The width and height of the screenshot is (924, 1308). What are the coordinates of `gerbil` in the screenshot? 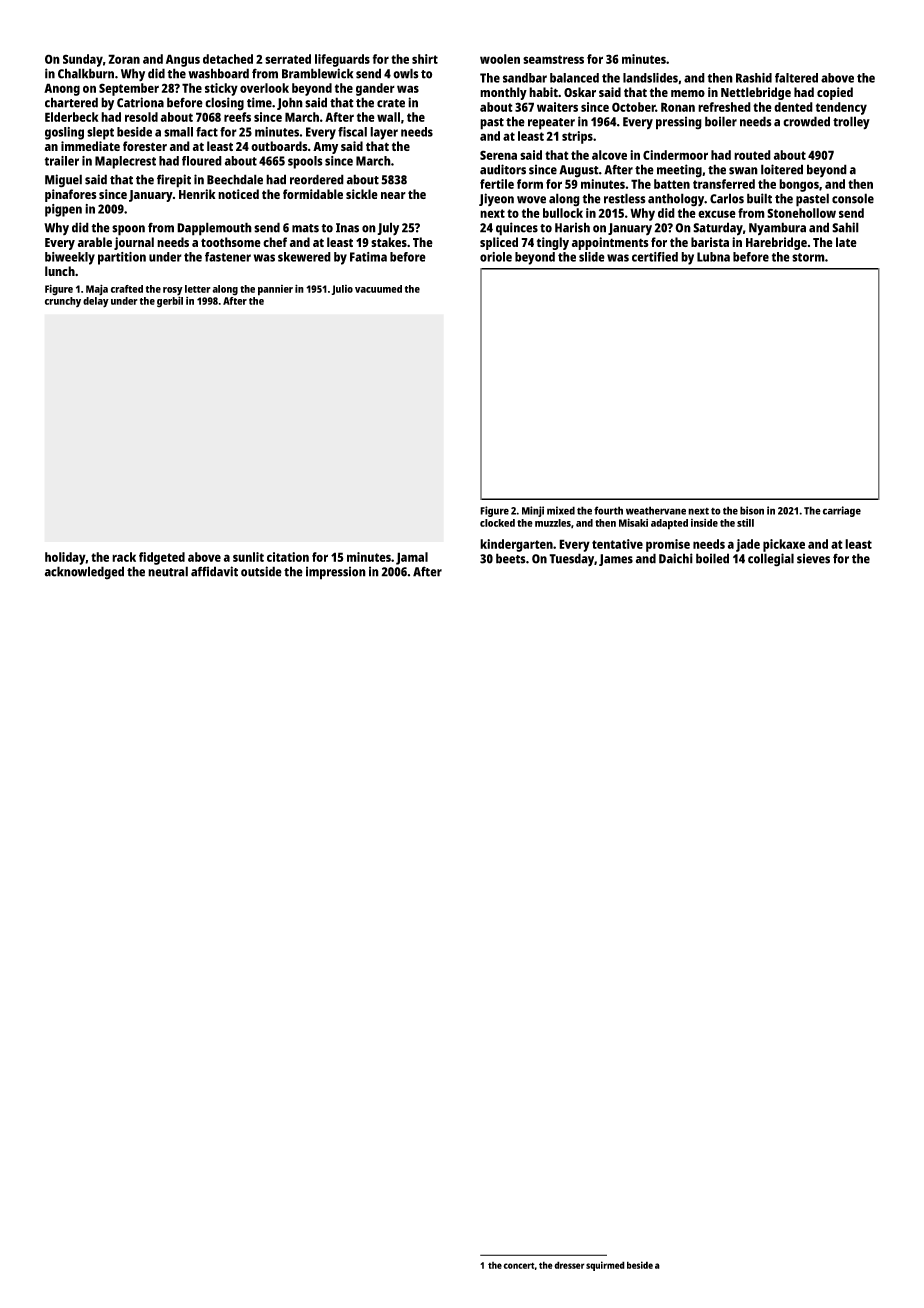 It's located at (170, 302).
